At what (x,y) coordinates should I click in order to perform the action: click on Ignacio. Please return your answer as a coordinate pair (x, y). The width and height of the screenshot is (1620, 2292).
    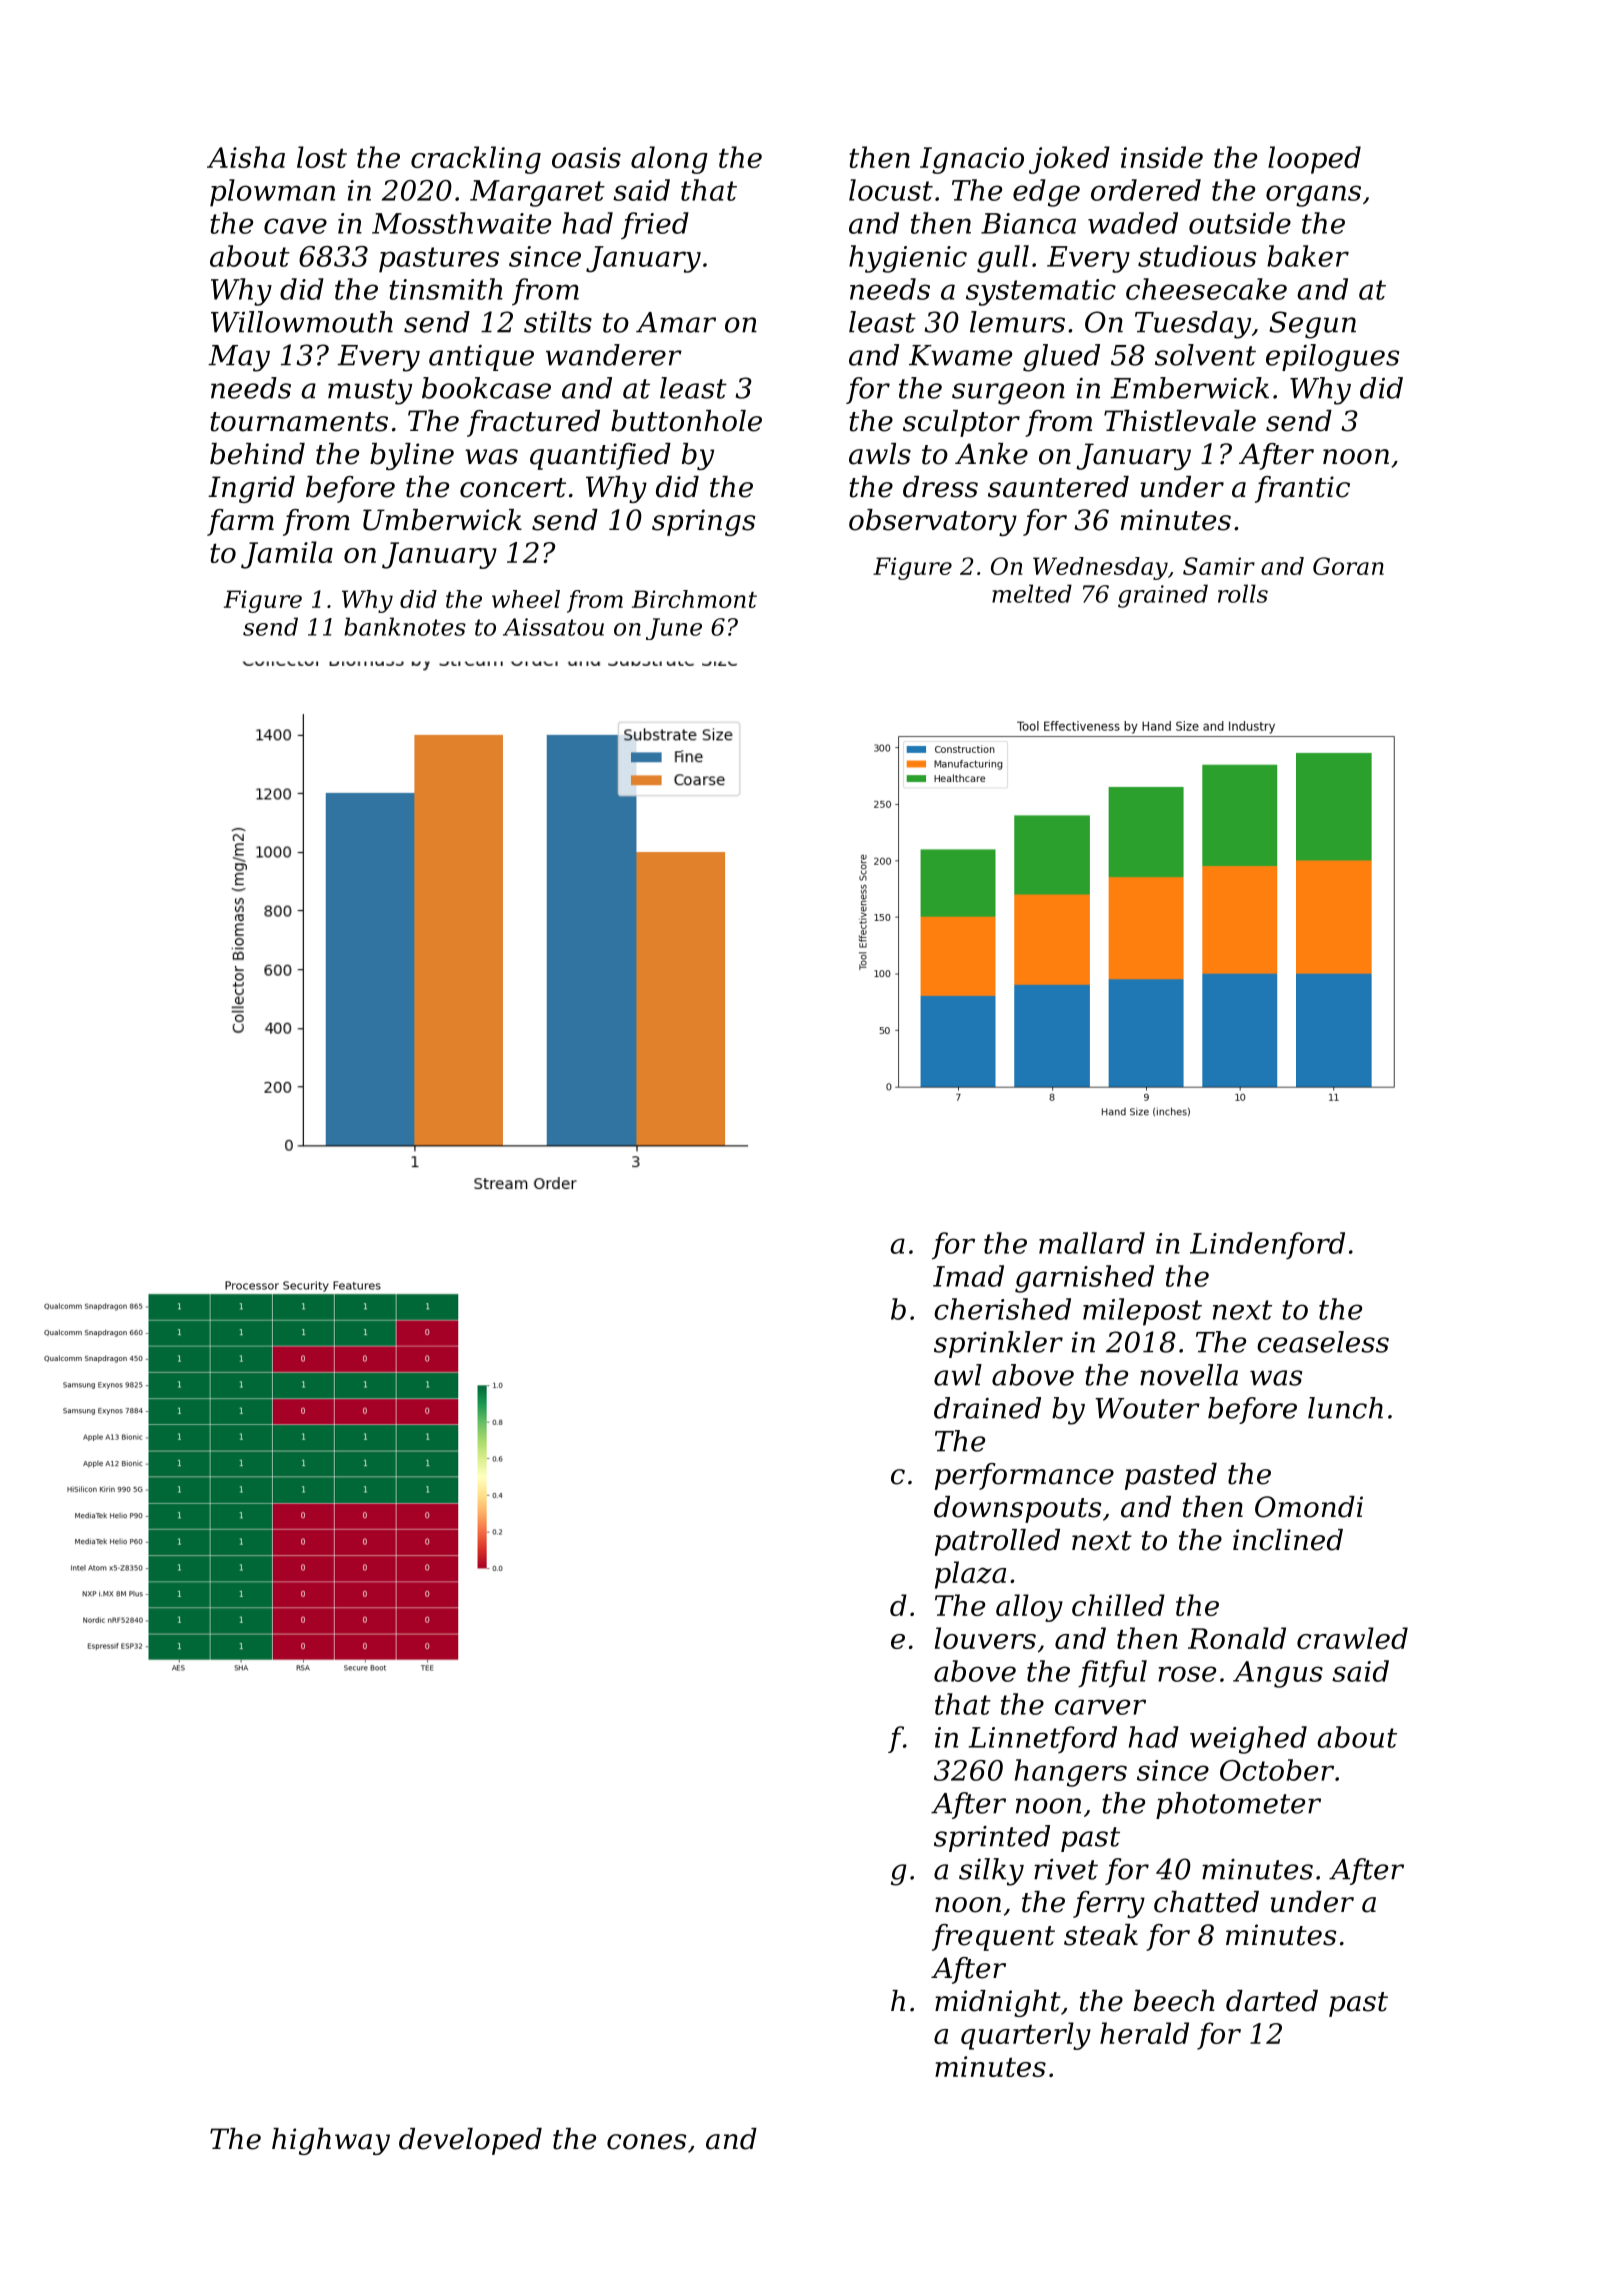
    Looking at the image, I should click on (972, 160).
